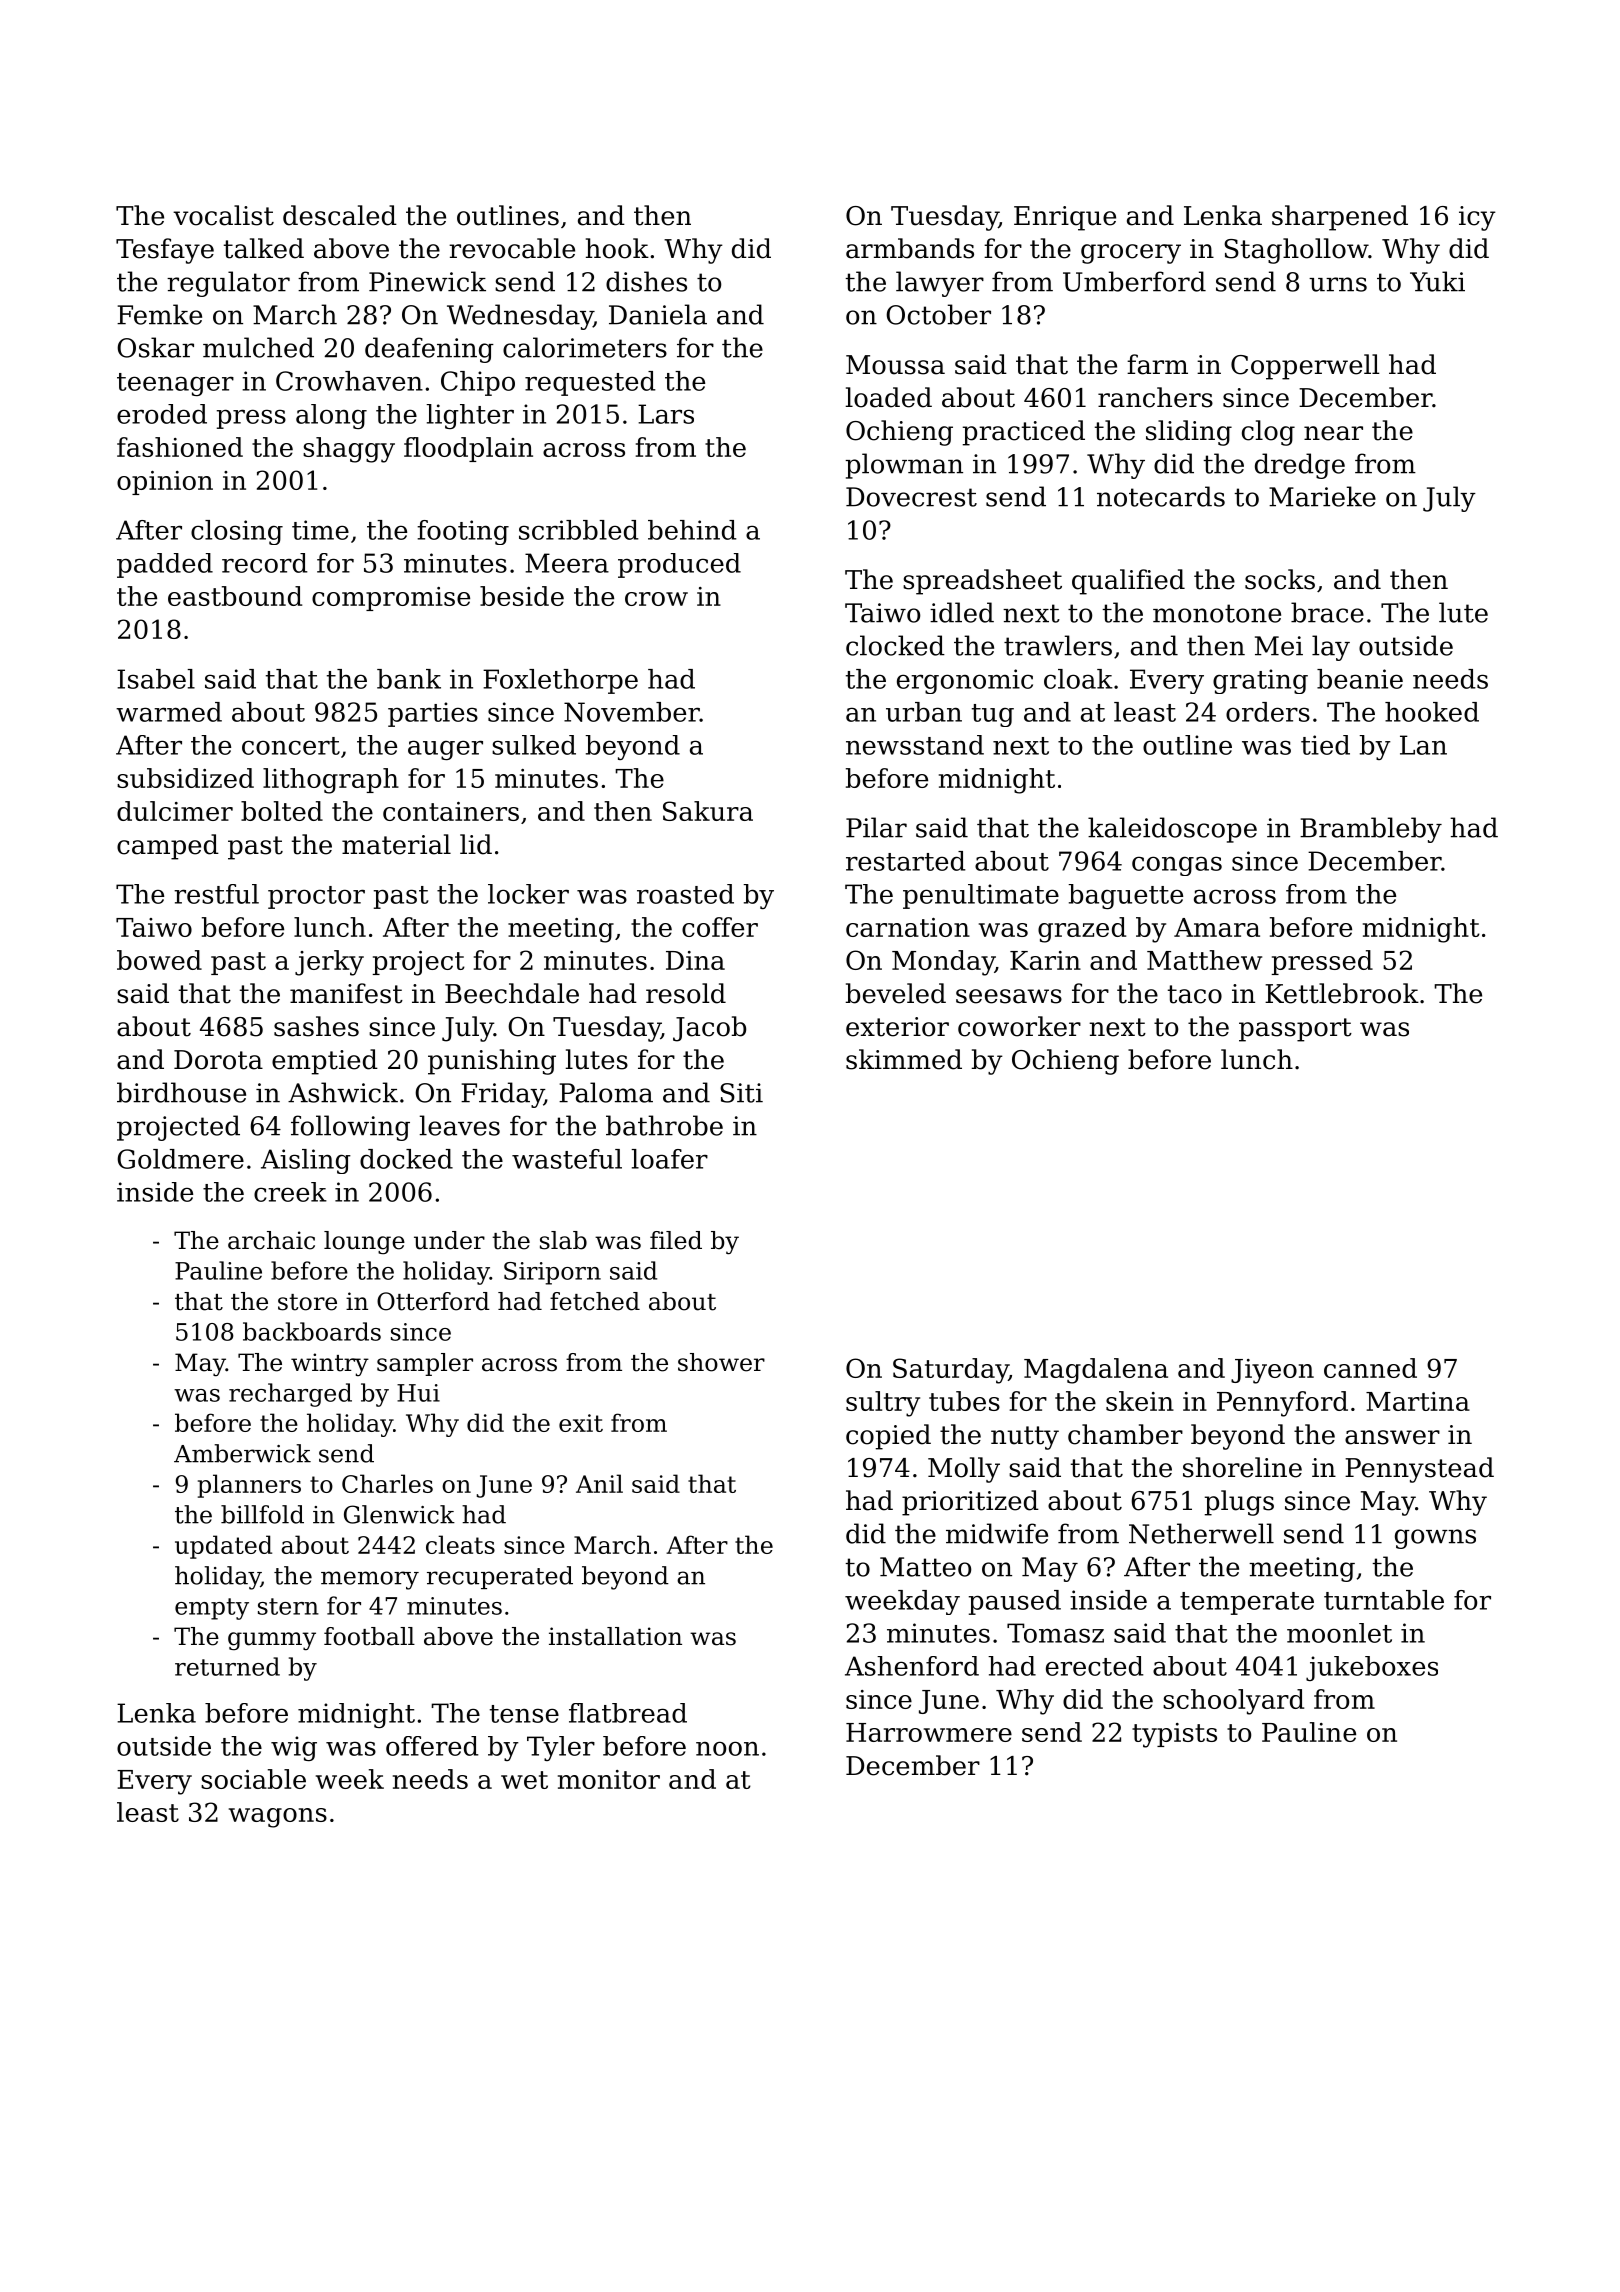 This screenshot has width=1620, height=2292. What do you see at coordinates (1342, 993) in the screenshot?
I see `Kettlebrook` at bounding box center [1342, 993].
